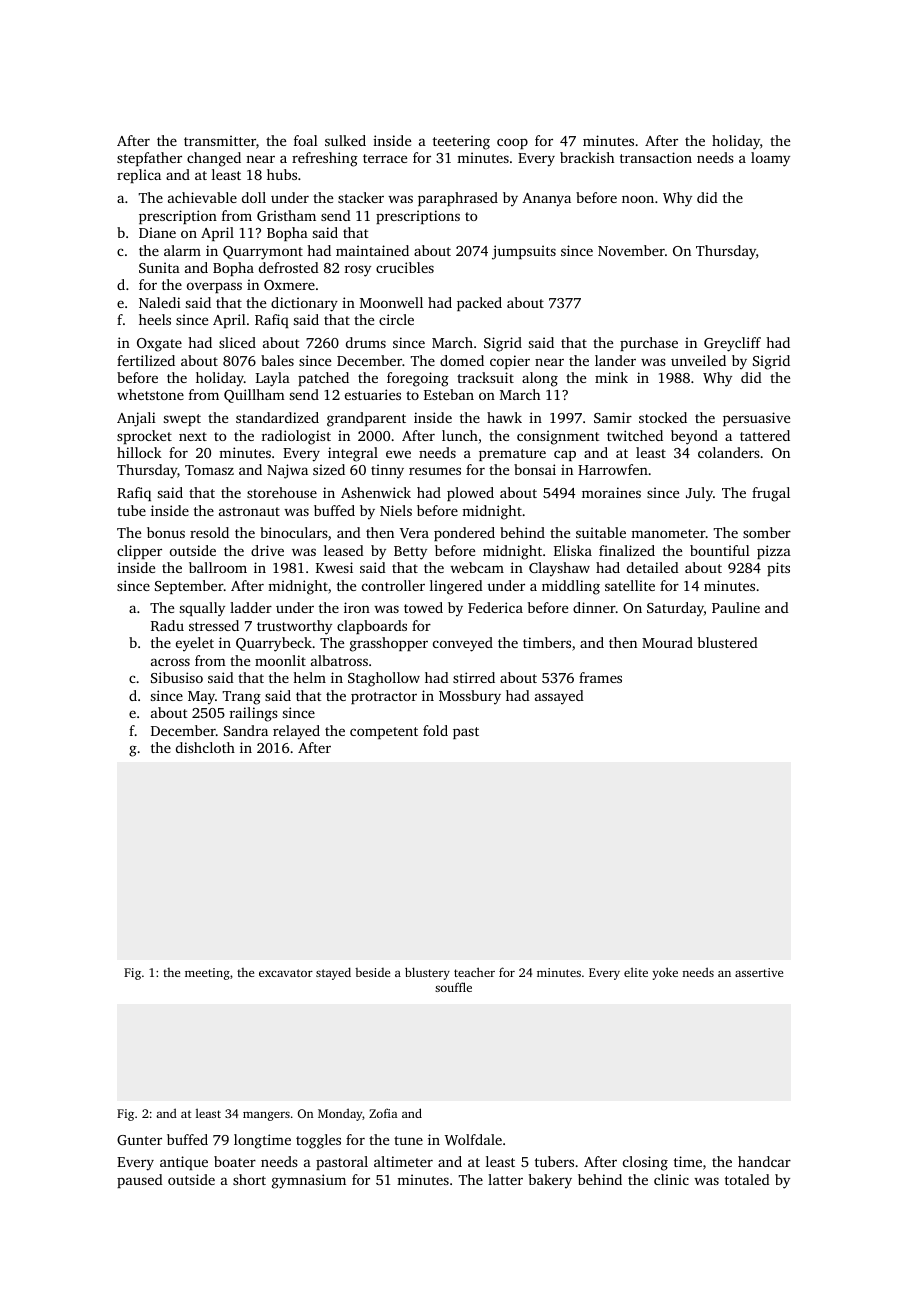  What do you see at coordinates (505, 1179) in the screenshot?
I see `latter` at bounding box center [505, 1179].
